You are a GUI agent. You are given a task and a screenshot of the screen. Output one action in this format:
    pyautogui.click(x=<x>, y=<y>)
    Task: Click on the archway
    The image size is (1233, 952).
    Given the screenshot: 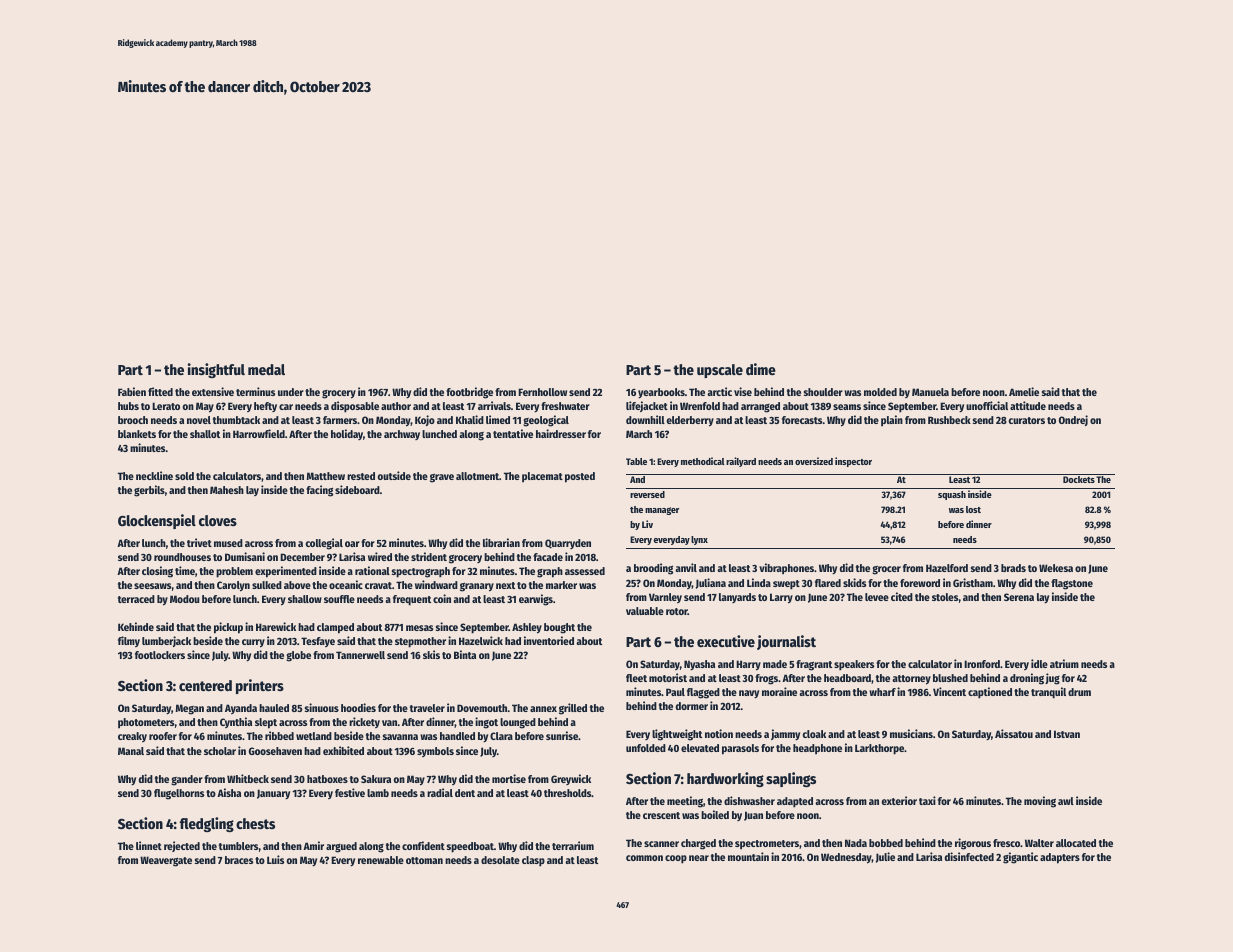 What is the action you would take?
    pyautogui.click(x=402, y=435)
